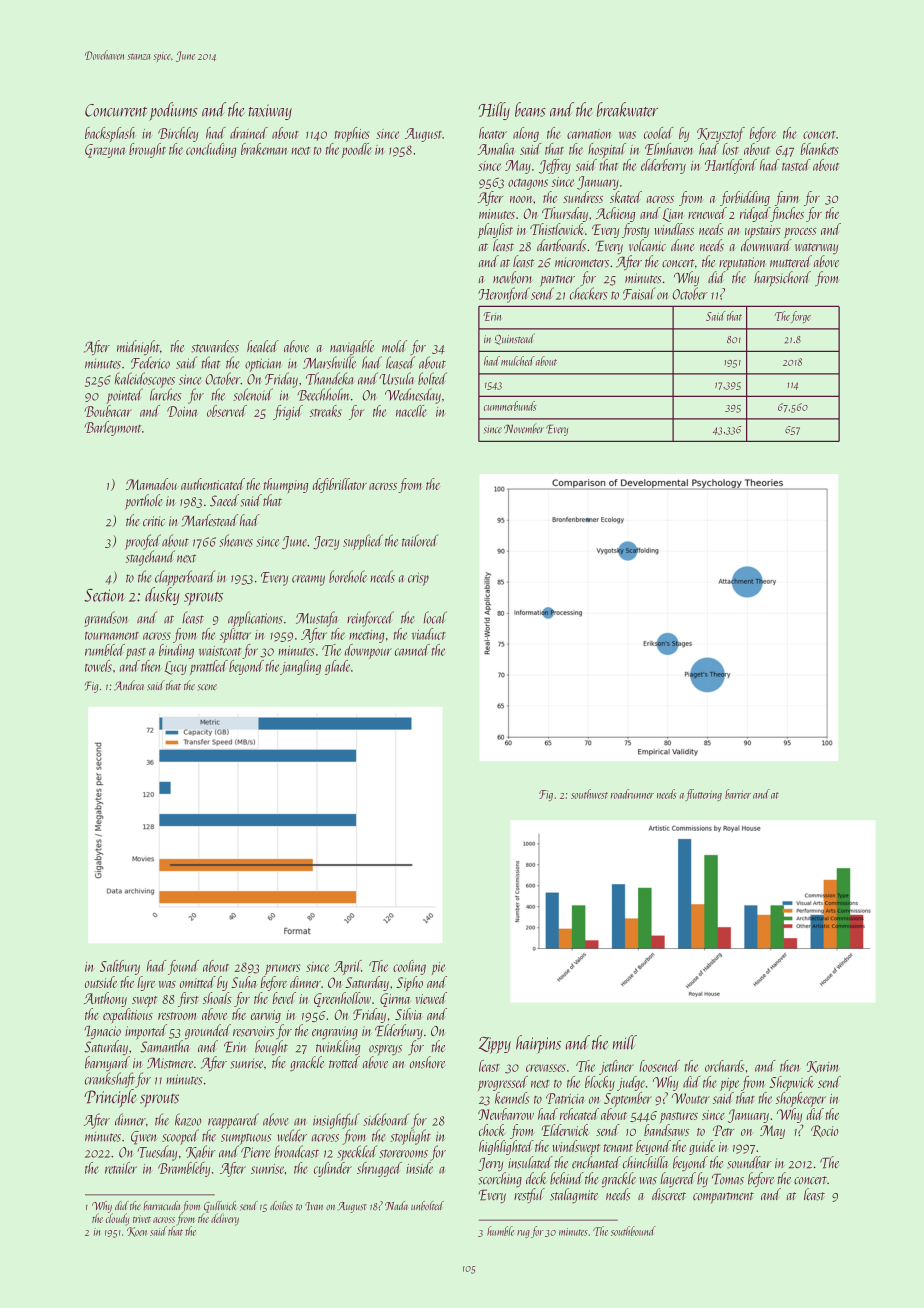  Describe the element at coordinates (589, 794) in the page. I see `southwest` at that location.
